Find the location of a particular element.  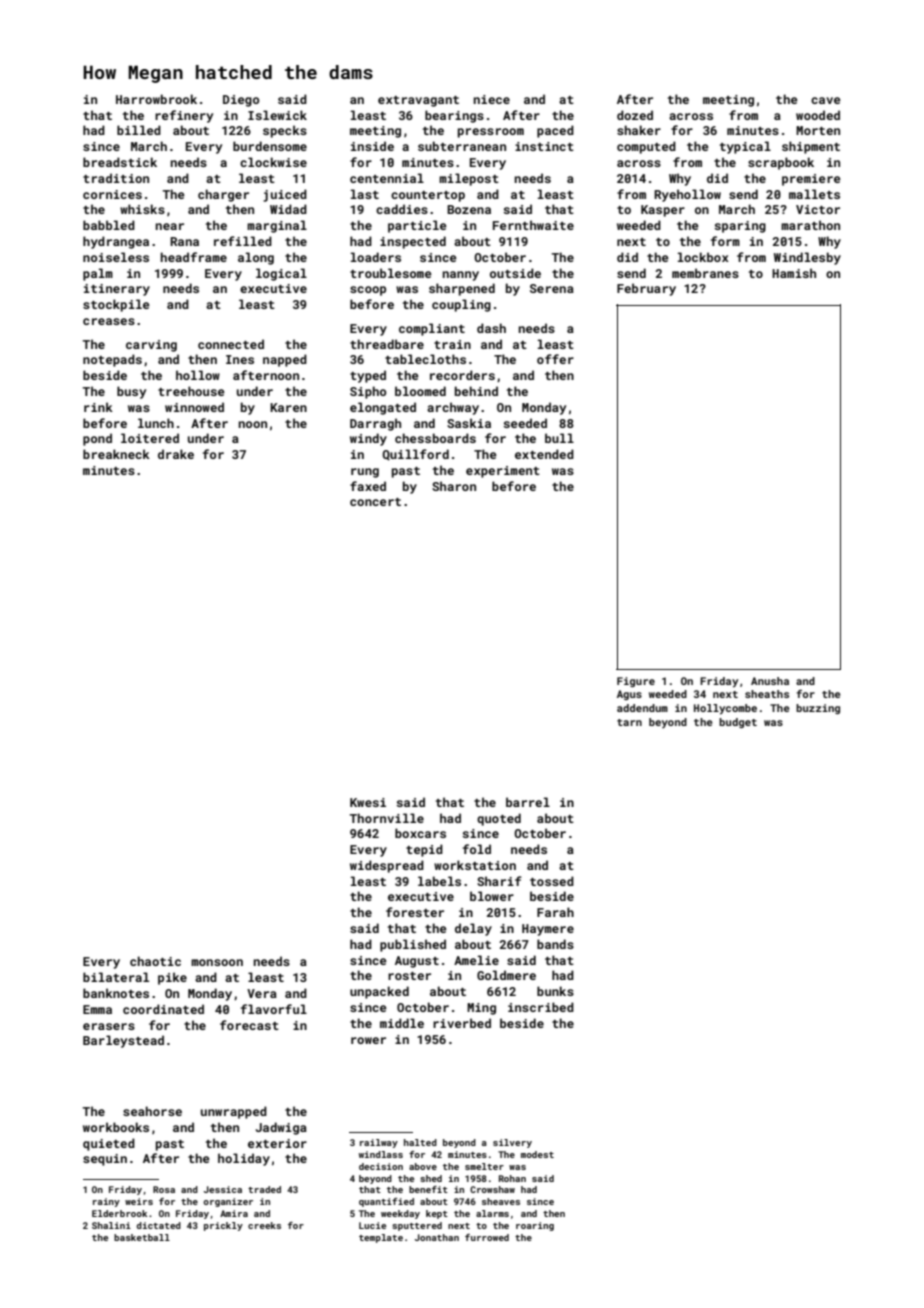

cave is located at coordinates (826, 100).
